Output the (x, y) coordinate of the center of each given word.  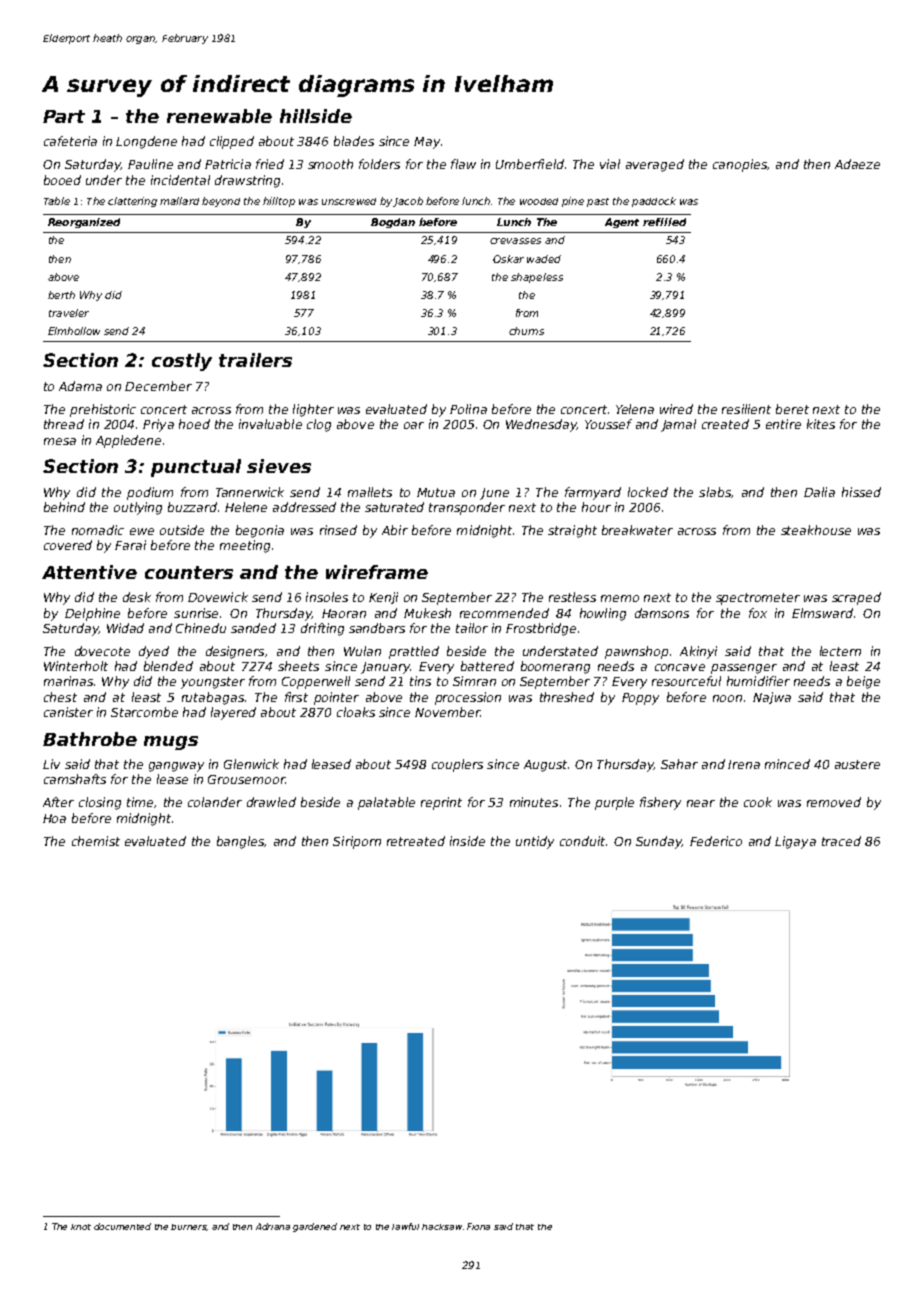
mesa (60, 441)
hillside (316, 116)
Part (64, 116)
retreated (416, 841)
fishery (660, 803)
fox (758, 613)
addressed (304, 507)
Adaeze (857, 164)
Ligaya (795, 842)
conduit (582, 841)
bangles (240, 842)
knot (81, 1227)
